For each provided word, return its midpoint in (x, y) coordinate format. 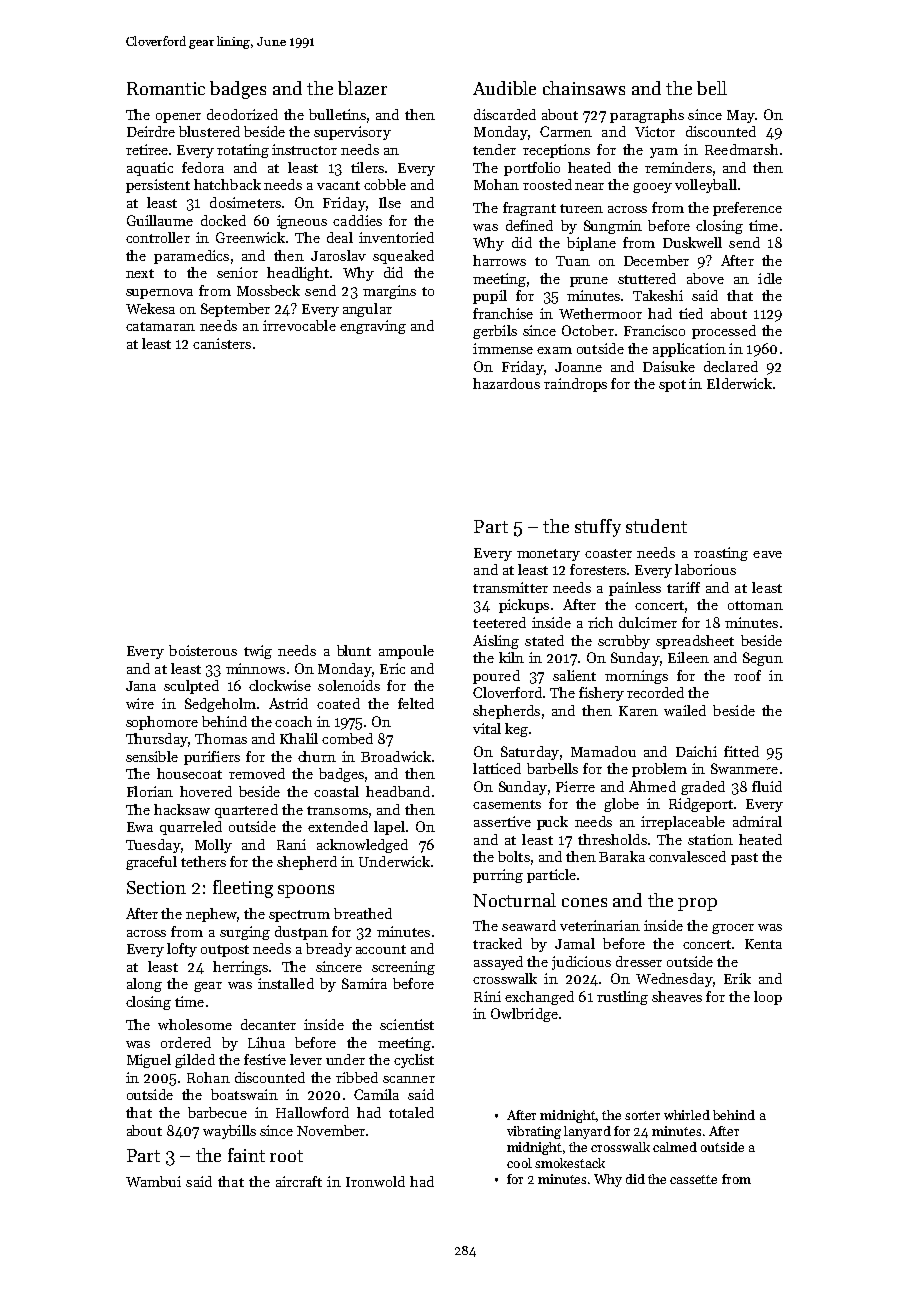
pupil (490, 297)
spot (672, 386)
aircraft (299, 1181)
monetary (548, 555)
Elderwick (739, 383)
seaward (529, 925)
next (140, 273)
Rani (291, 844)
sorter (642, 1115)
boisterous (203, 650)
